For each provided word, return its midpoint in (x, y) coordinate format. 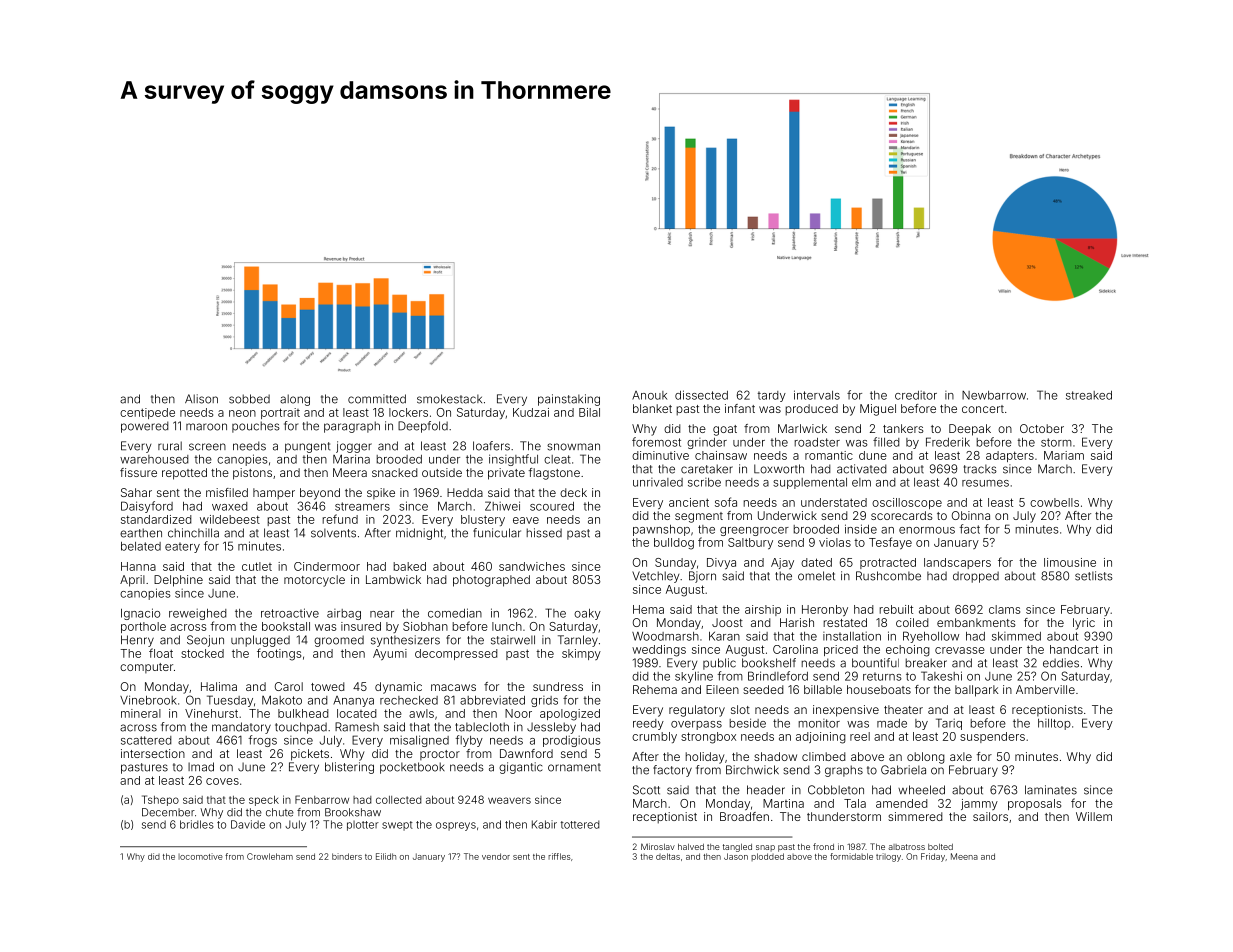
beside (747, 723)
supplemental (810, 483)
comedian (455, 613)
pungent (307, 447)
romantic (829, 455)
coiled (912, 622)
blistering (349, 768)
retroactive (290, 613)
